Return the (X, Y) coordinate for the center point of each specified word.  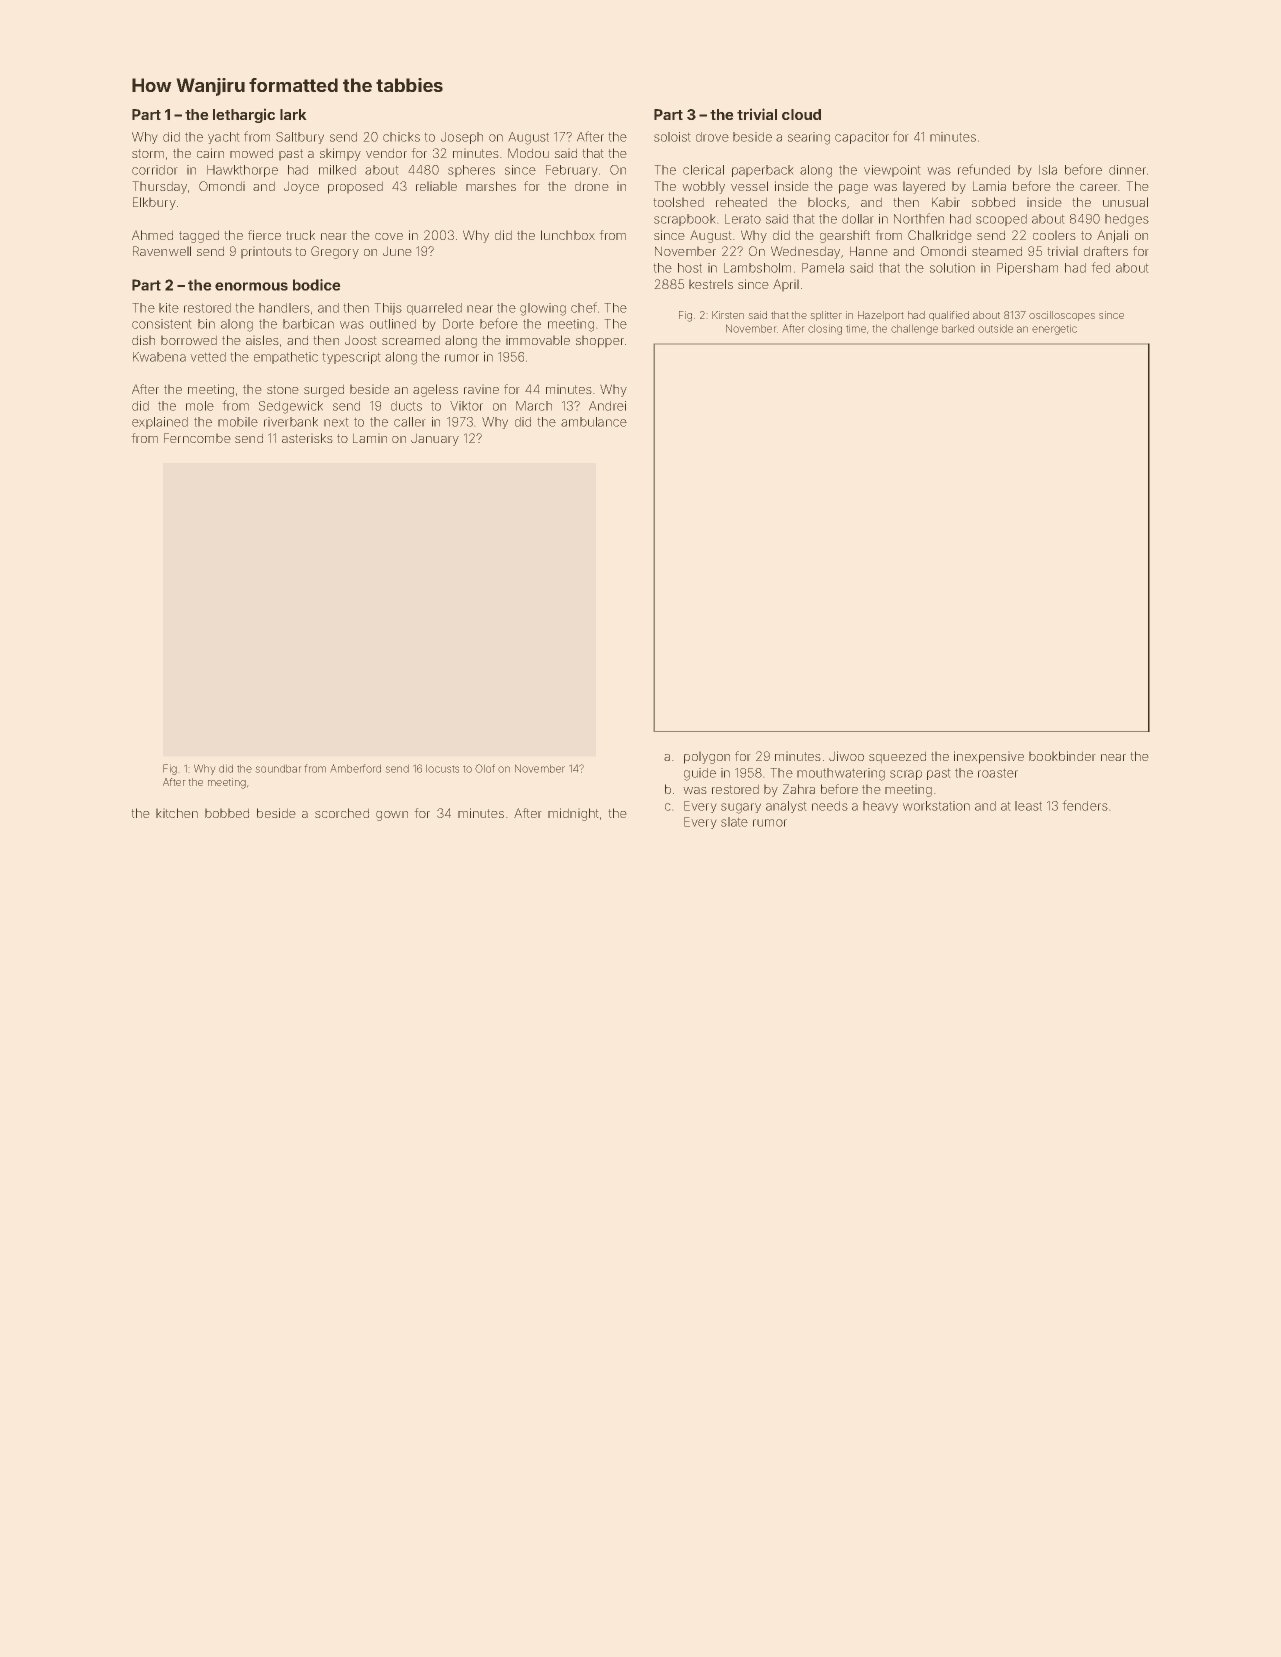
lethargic (244, 116)
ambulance (594, 422)
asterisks (307, 438)
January (435, 440)
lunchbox (568, 235)
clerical (703, 170)
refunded (984, 169)
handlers (284, 308)
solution (952, 268)
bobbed (227, 813)
